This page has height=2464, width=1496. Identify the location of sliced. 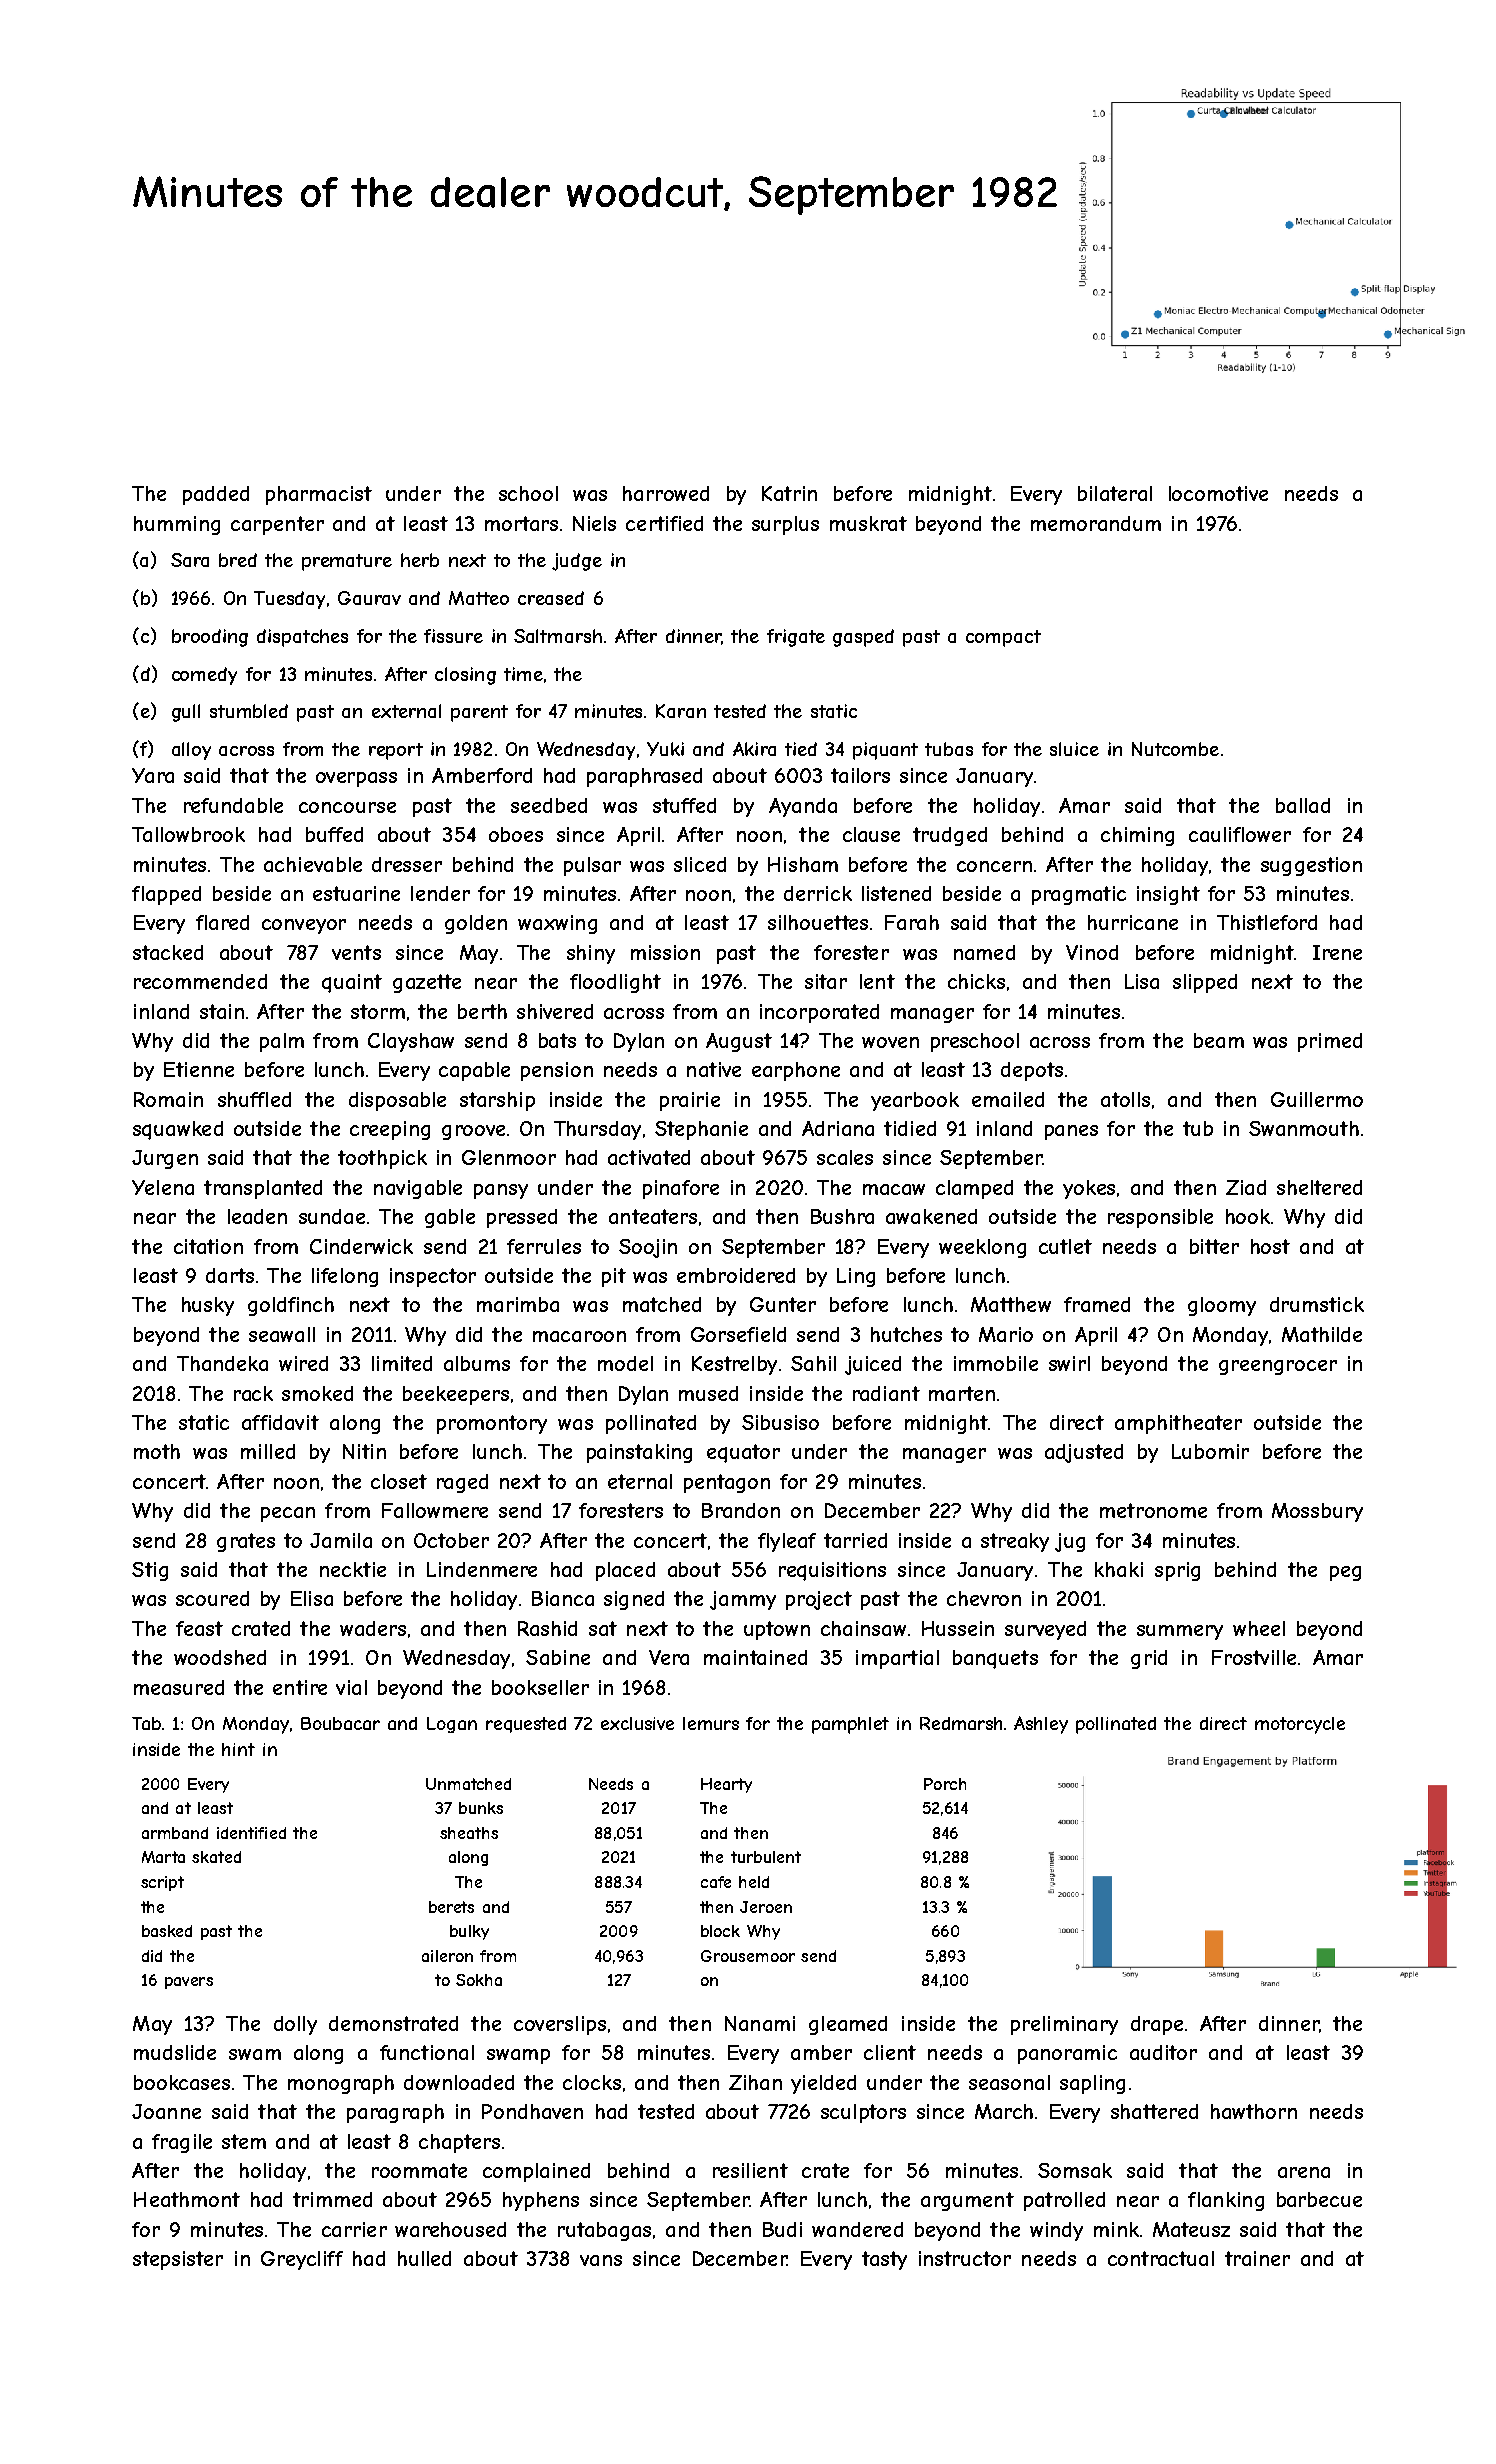
(700, 864).
